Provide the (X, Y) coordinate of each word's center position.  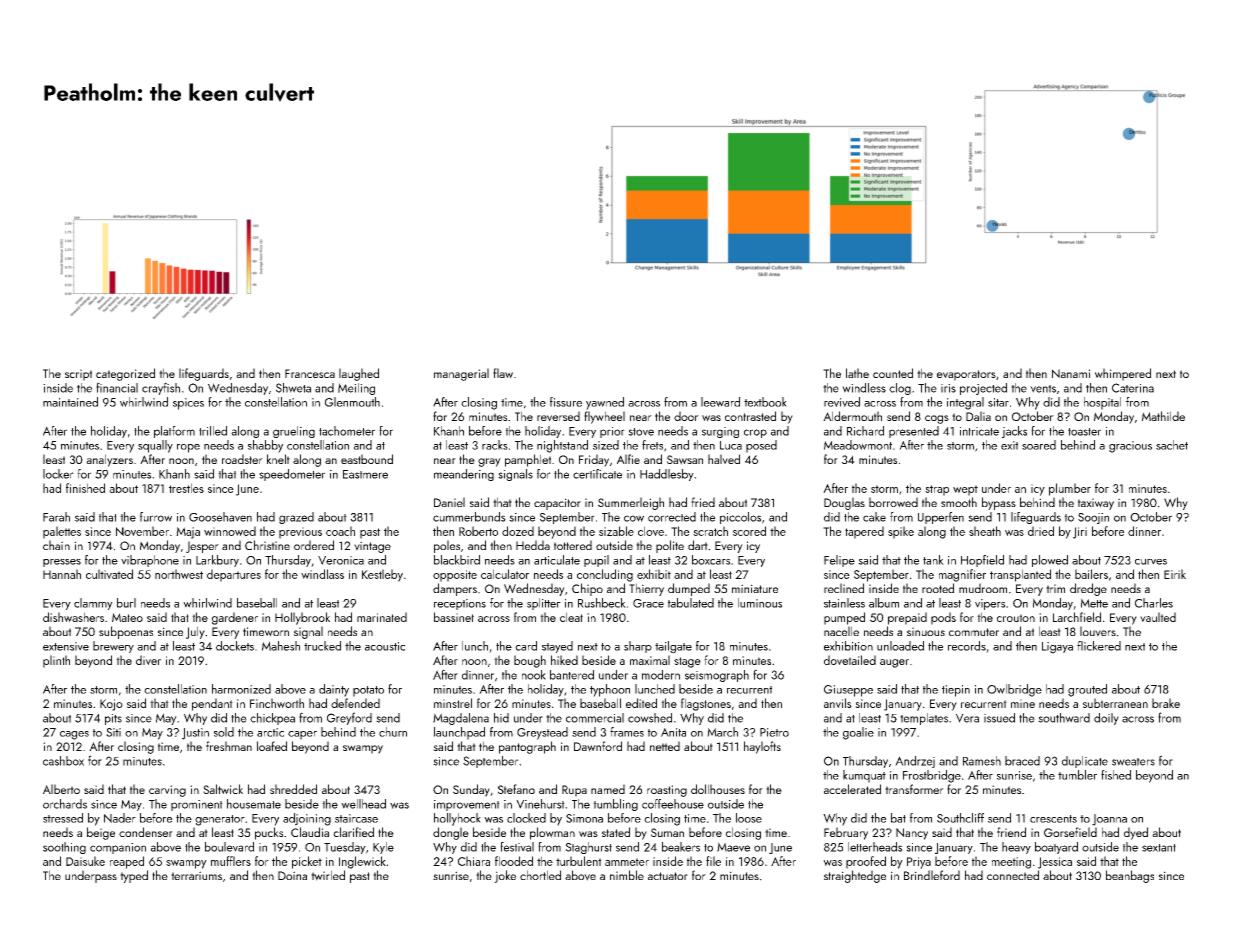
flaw (503, 373)
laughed (359, 374)
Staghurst (589, 848)
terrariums (196, 875)
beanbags (1130, 876)
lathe (857, 373)
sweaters (1133, 762)
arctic (270, 732)
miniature (755, 588)
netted (665, 746)
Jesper (202, 547)
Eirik (1175, 574)
